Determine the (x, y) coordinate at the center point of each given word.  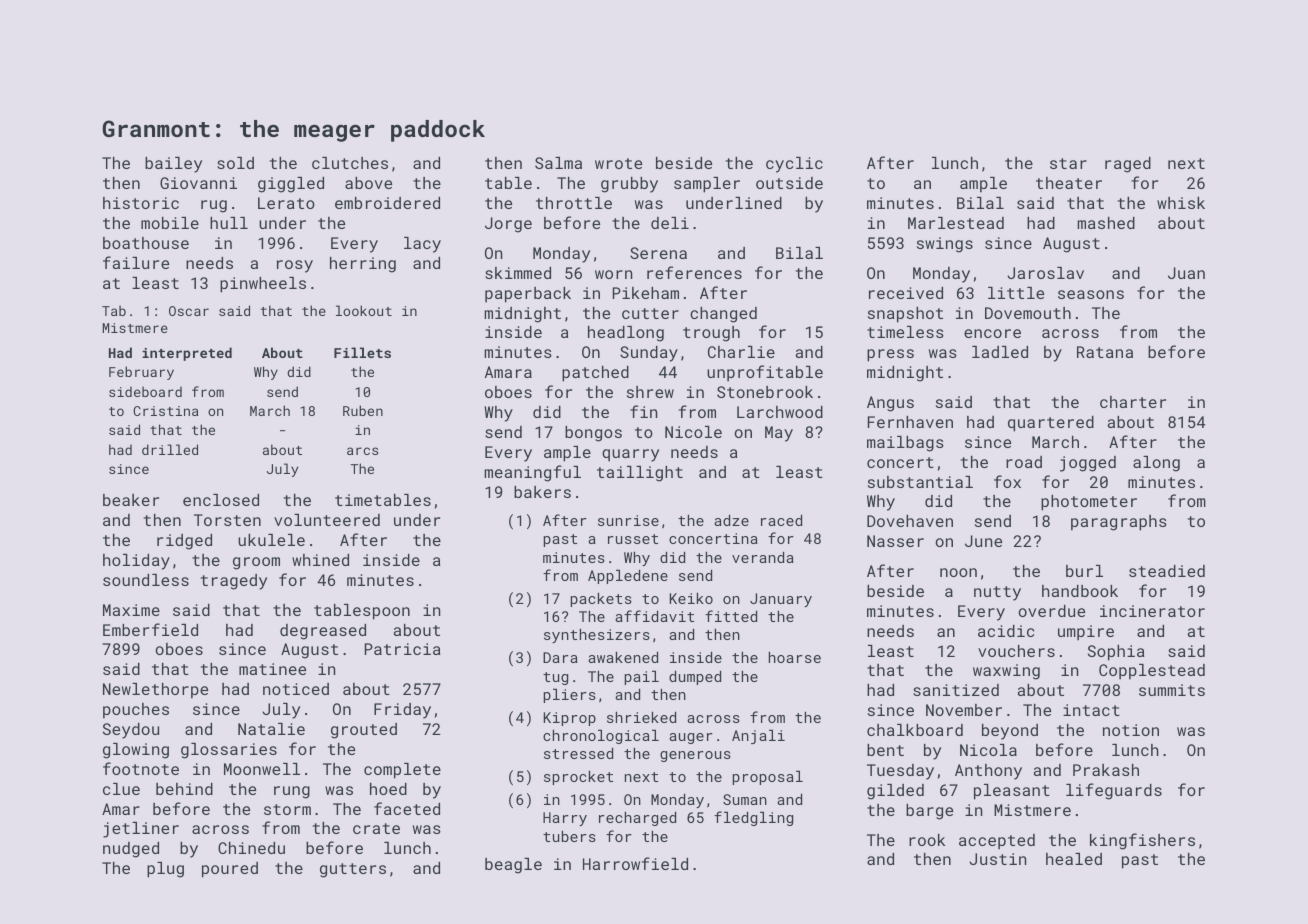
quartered (1051, 424)
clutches (350, 163)
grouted (364, 731)
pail (642, 677)
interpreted (187, 354)
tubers (569, 836)
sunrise (628, 520)
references (694, 272)
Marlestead (956, 223)
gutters (353, 870)
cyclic (794, 165)
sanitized (956, 690)
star (1068, 163)
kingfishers (1142, 841)
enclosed (221, 500)
